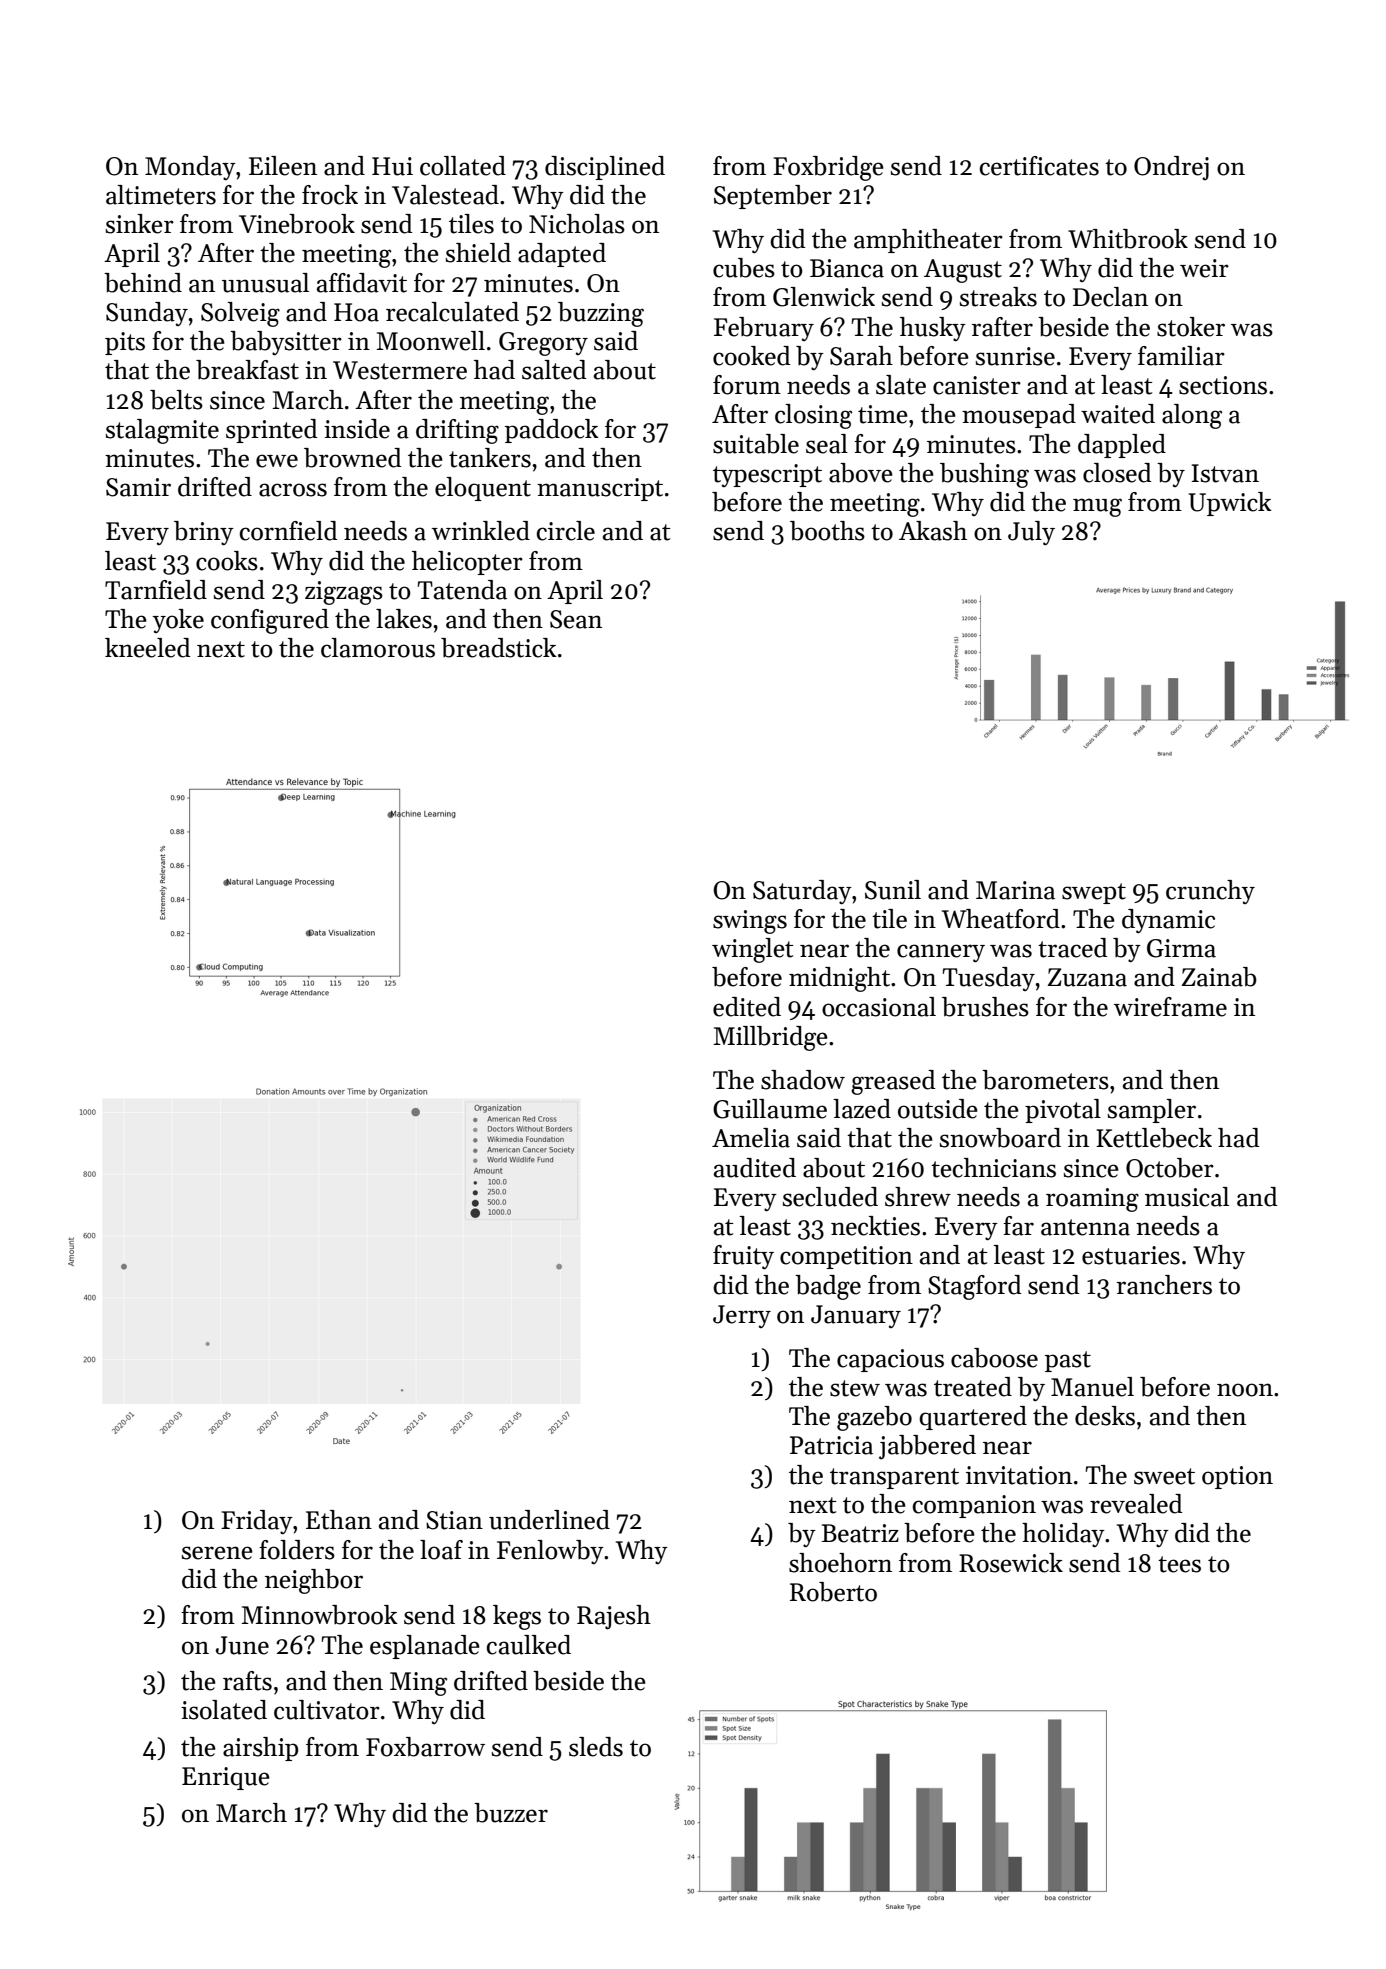 Image resolution: width=1386 pixels, height=1969 pixels. I want to click on Stian, so click(454, 1520).
